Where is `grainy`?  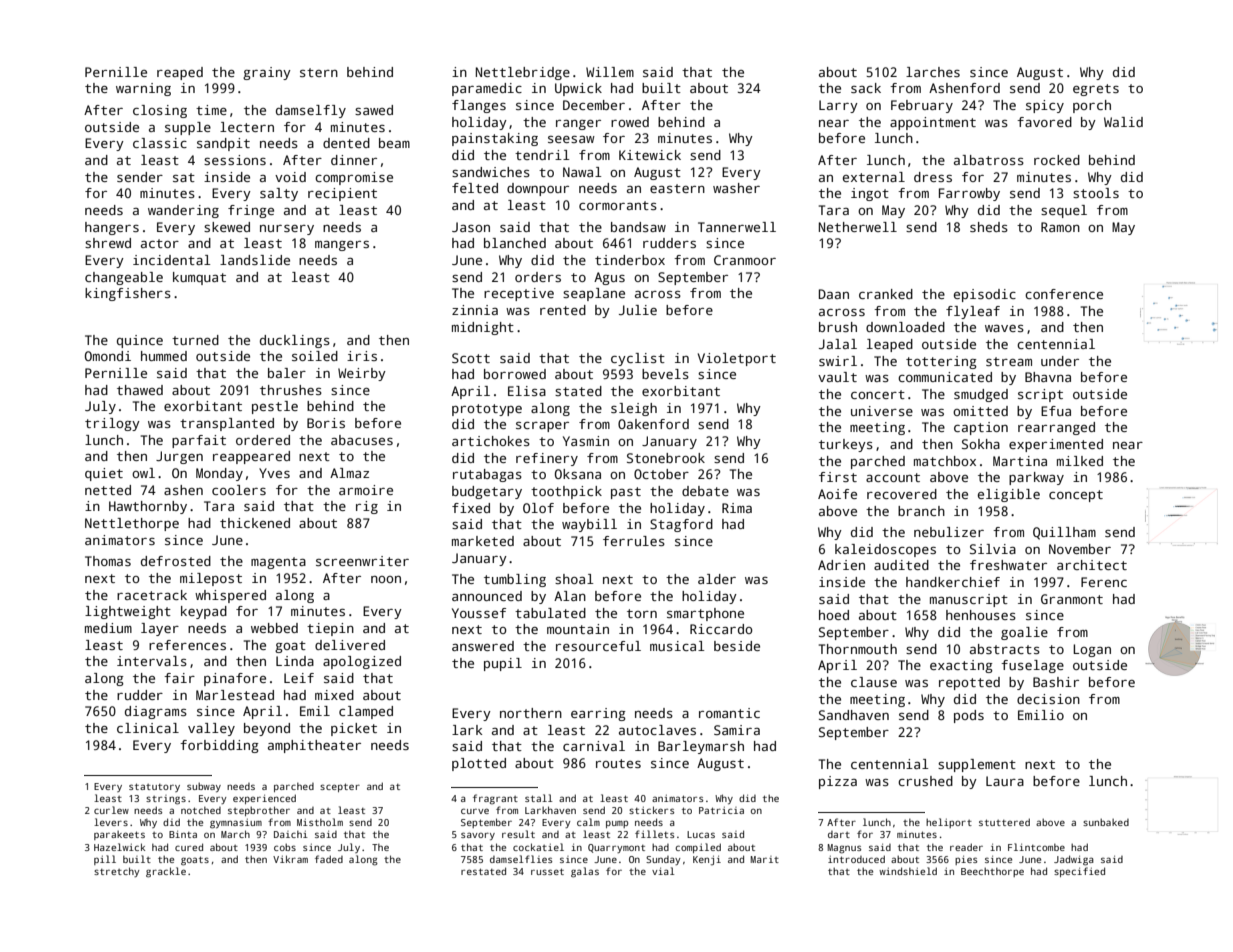
grainy is located at coordinates (267, 73).
